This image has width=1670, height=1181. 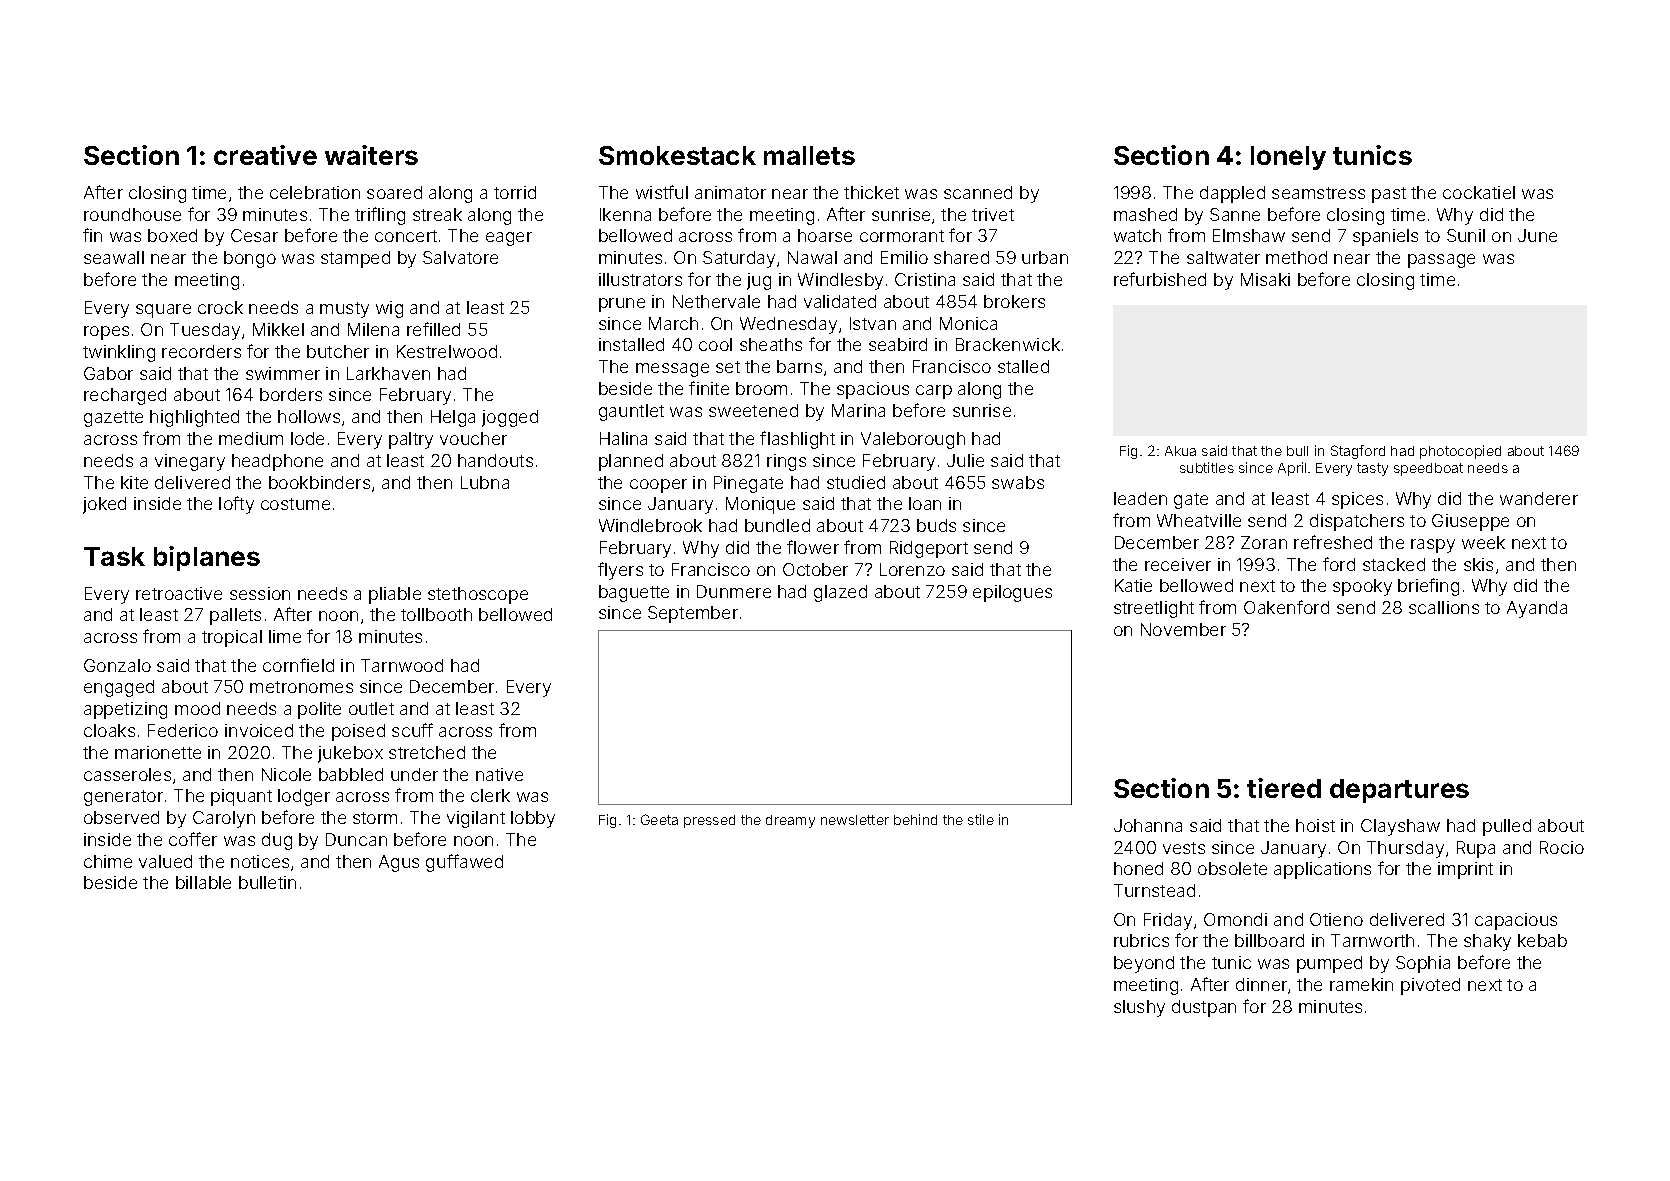 What do you see at coordinates (265, 155) in the image?
I see `creative` at bounding box center [265, 155].
